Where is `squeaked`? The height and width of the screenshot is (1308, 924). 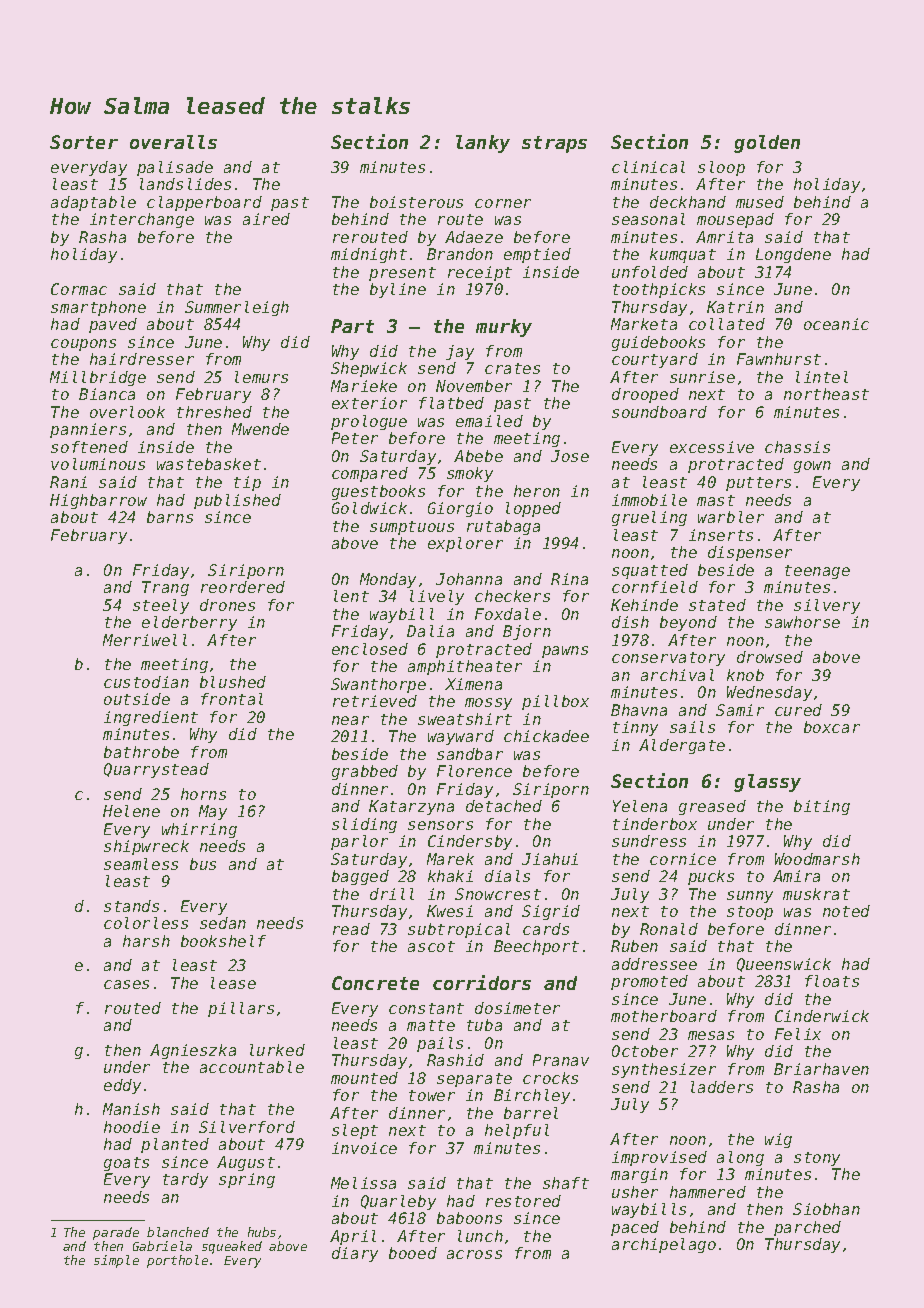
squeaked is located at coordinates (232, 1247).
